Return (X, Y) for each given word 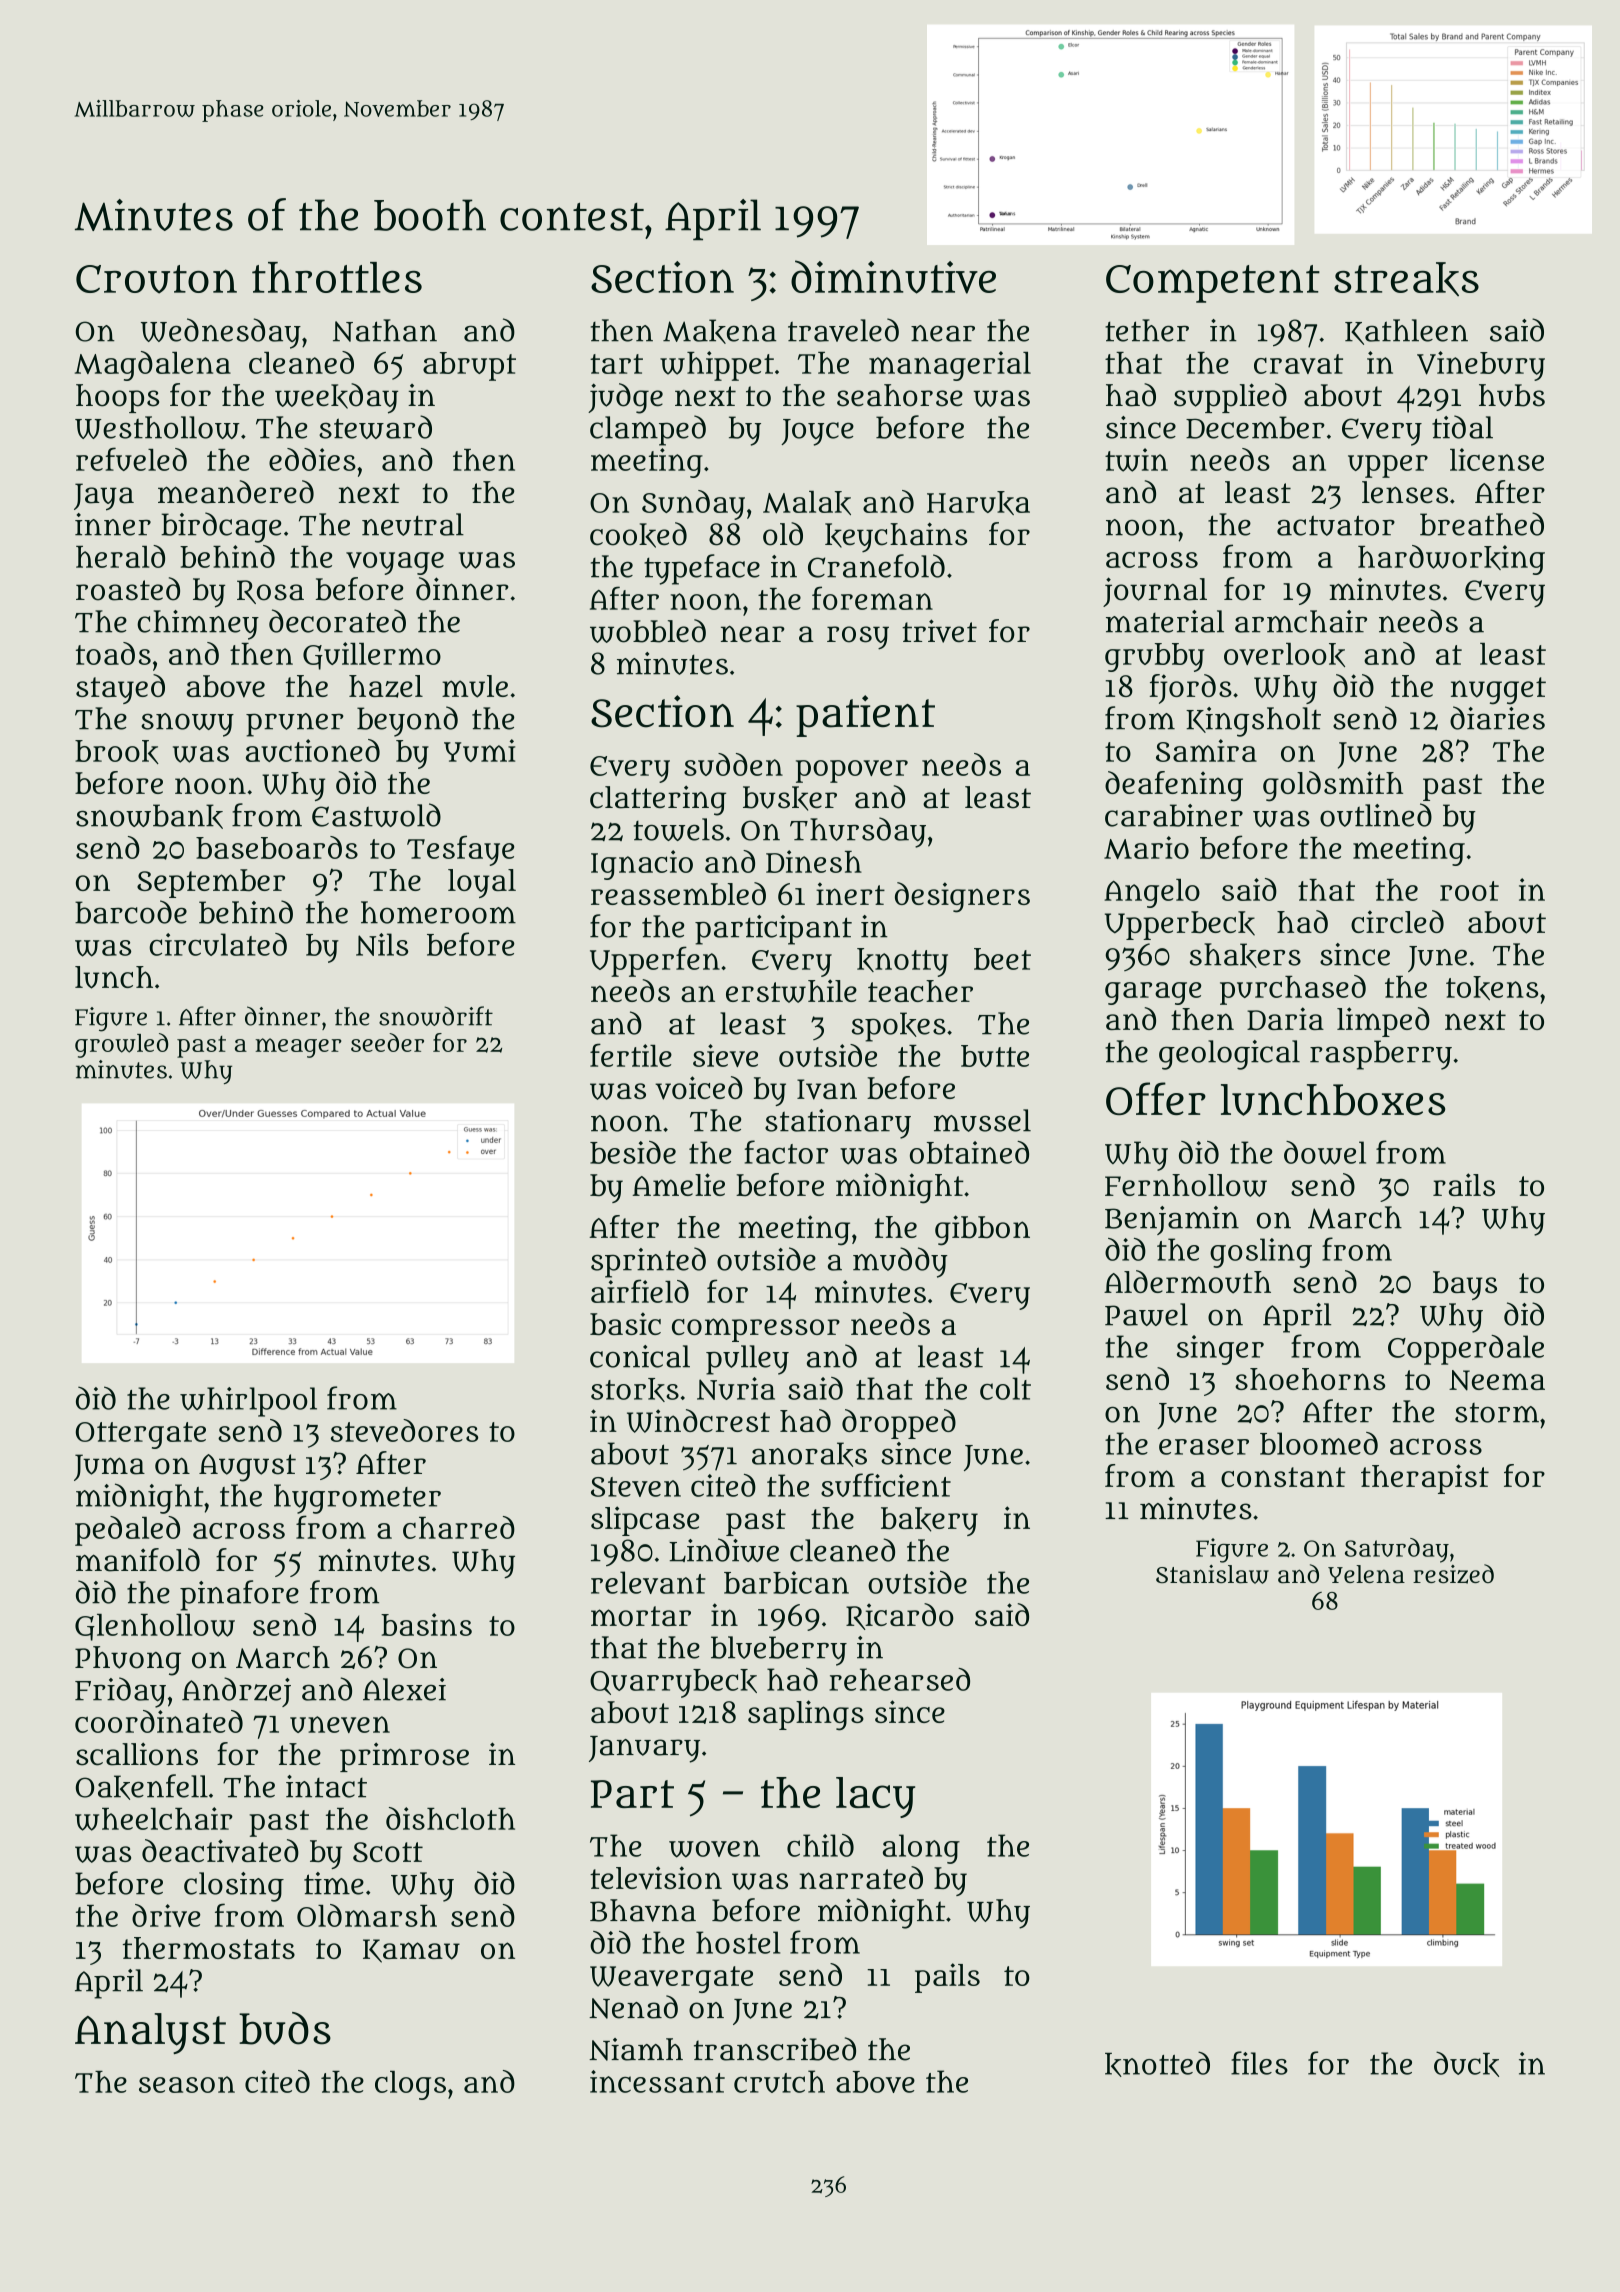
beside (633, 1152)
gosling (1261, 1253)
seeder (387, 1042)
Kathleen (1406, 332)
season (187, 2084)
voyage (395, 563)
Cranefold (876, 566)
